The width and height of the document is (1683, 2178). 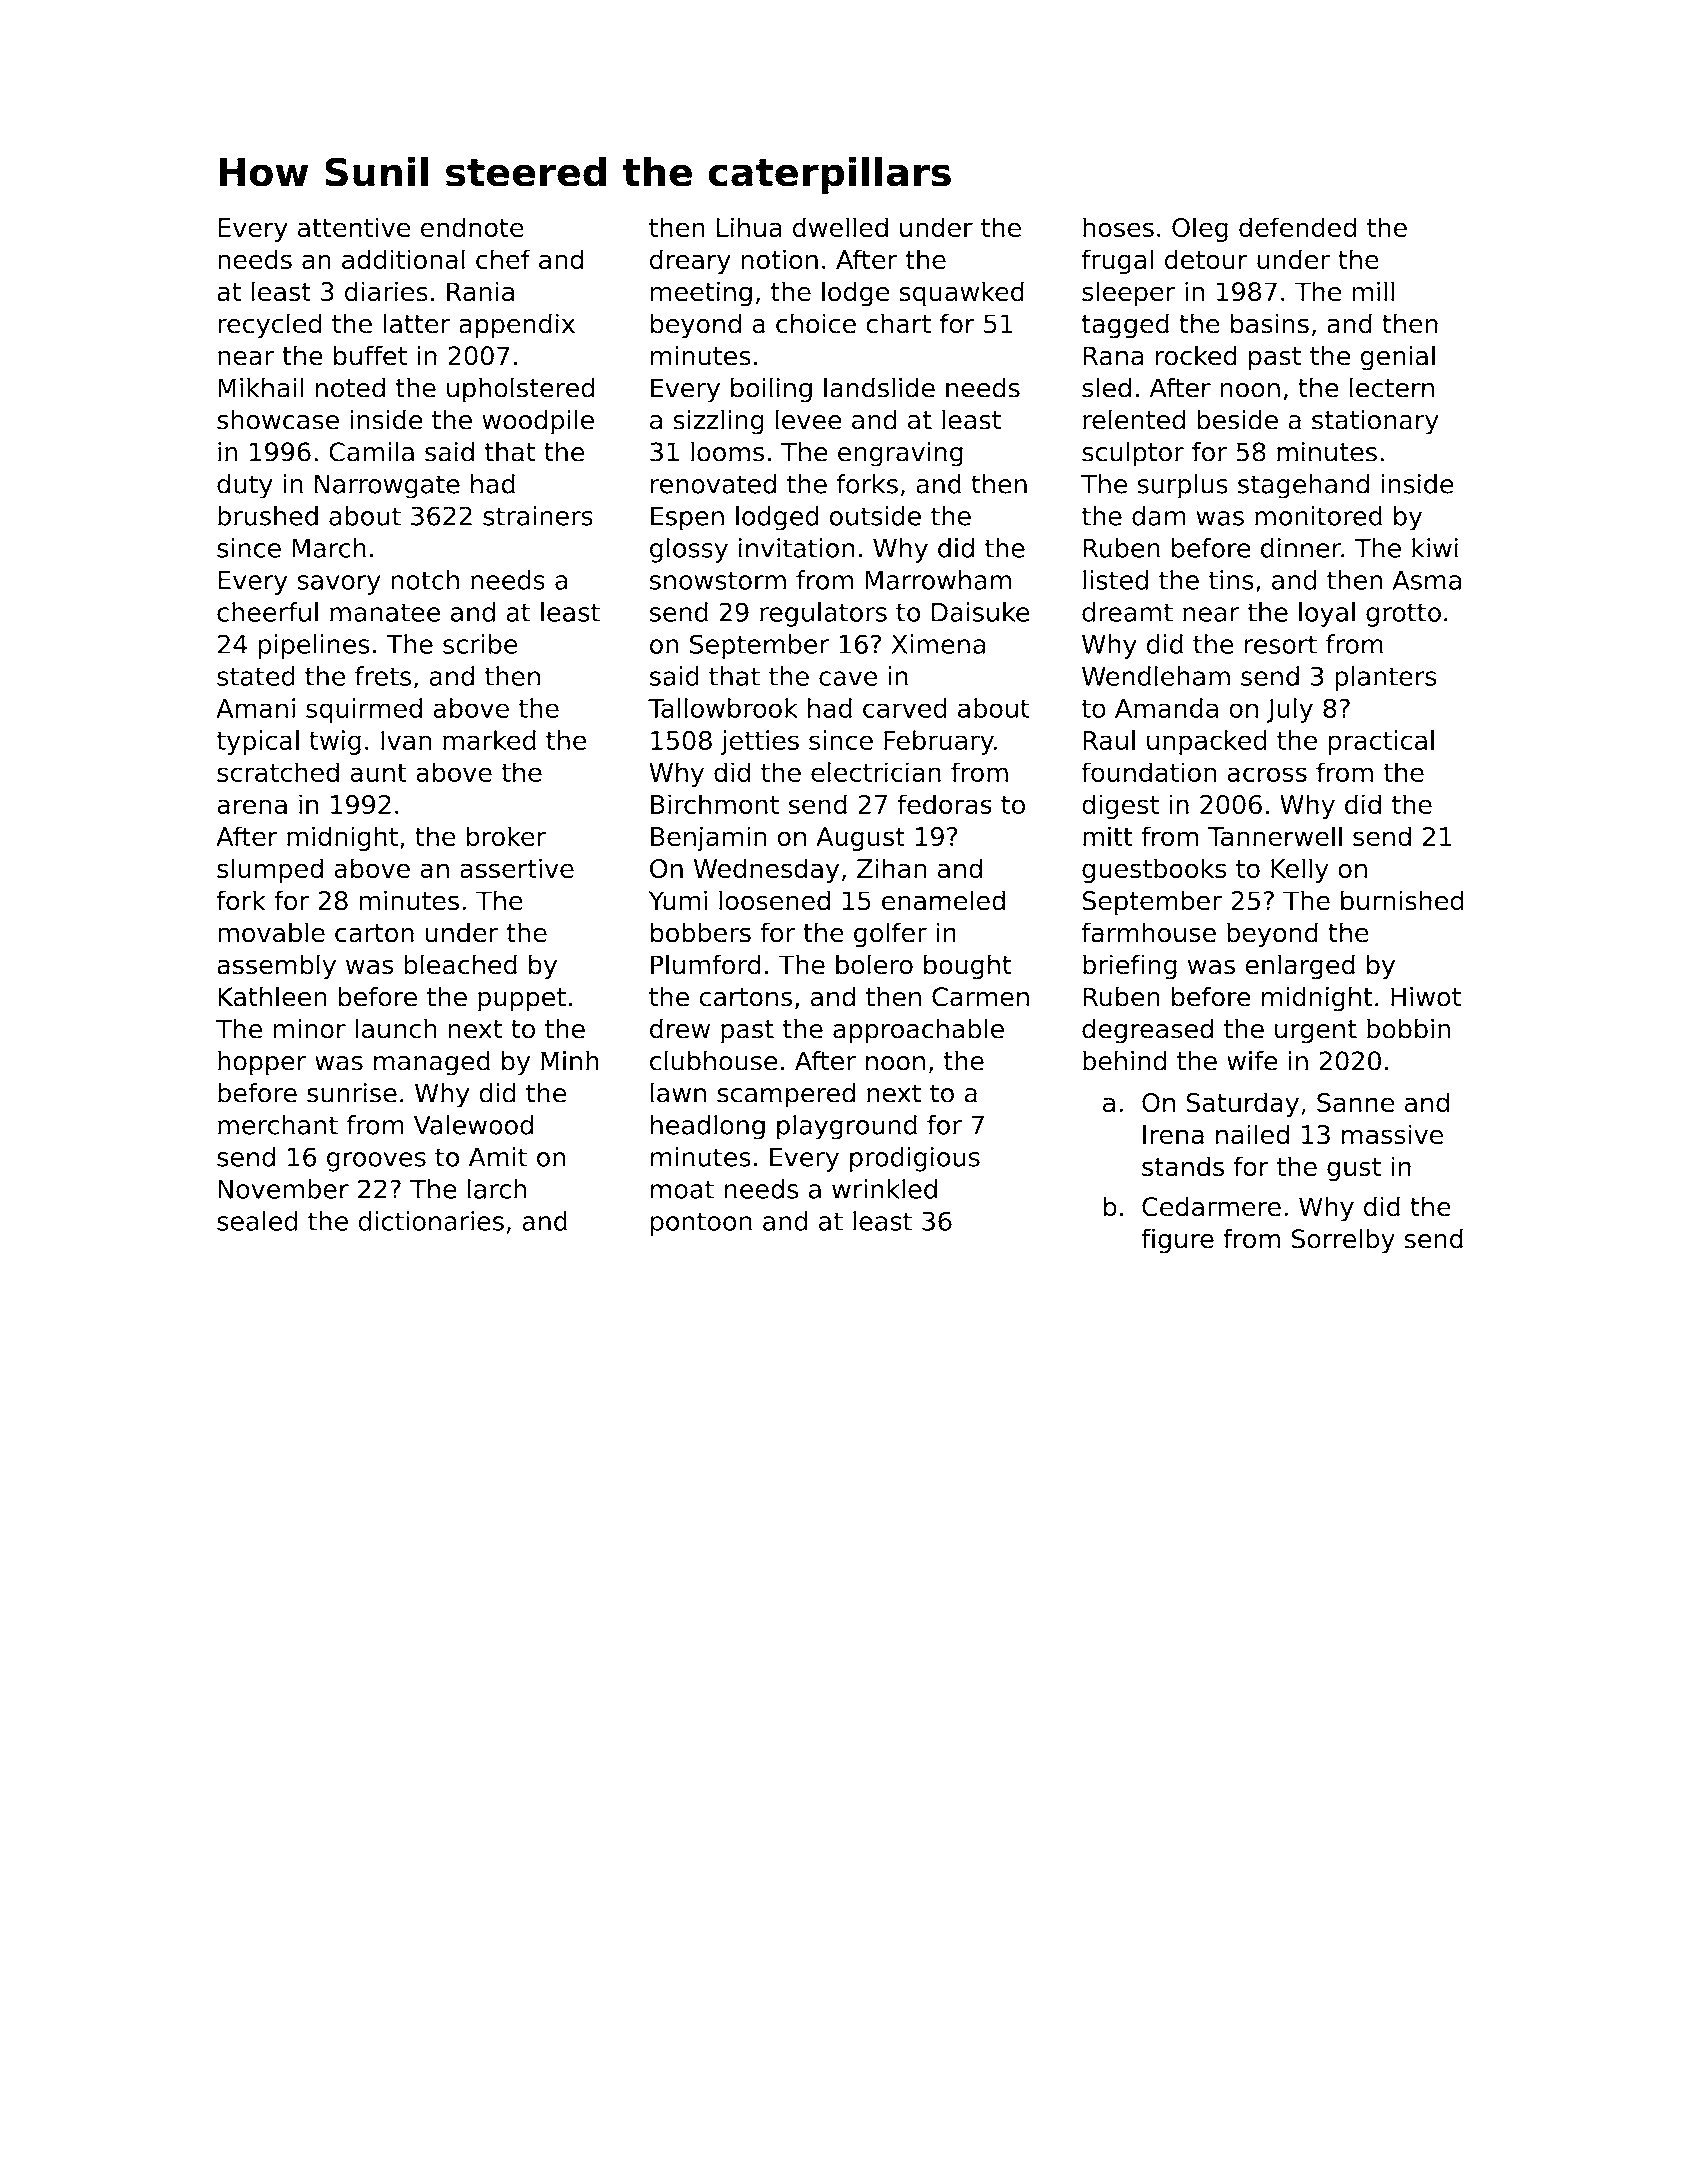 What do you see at coordinates (329, 548) in the document?
I see `March` at bounding box center [329, 548].
